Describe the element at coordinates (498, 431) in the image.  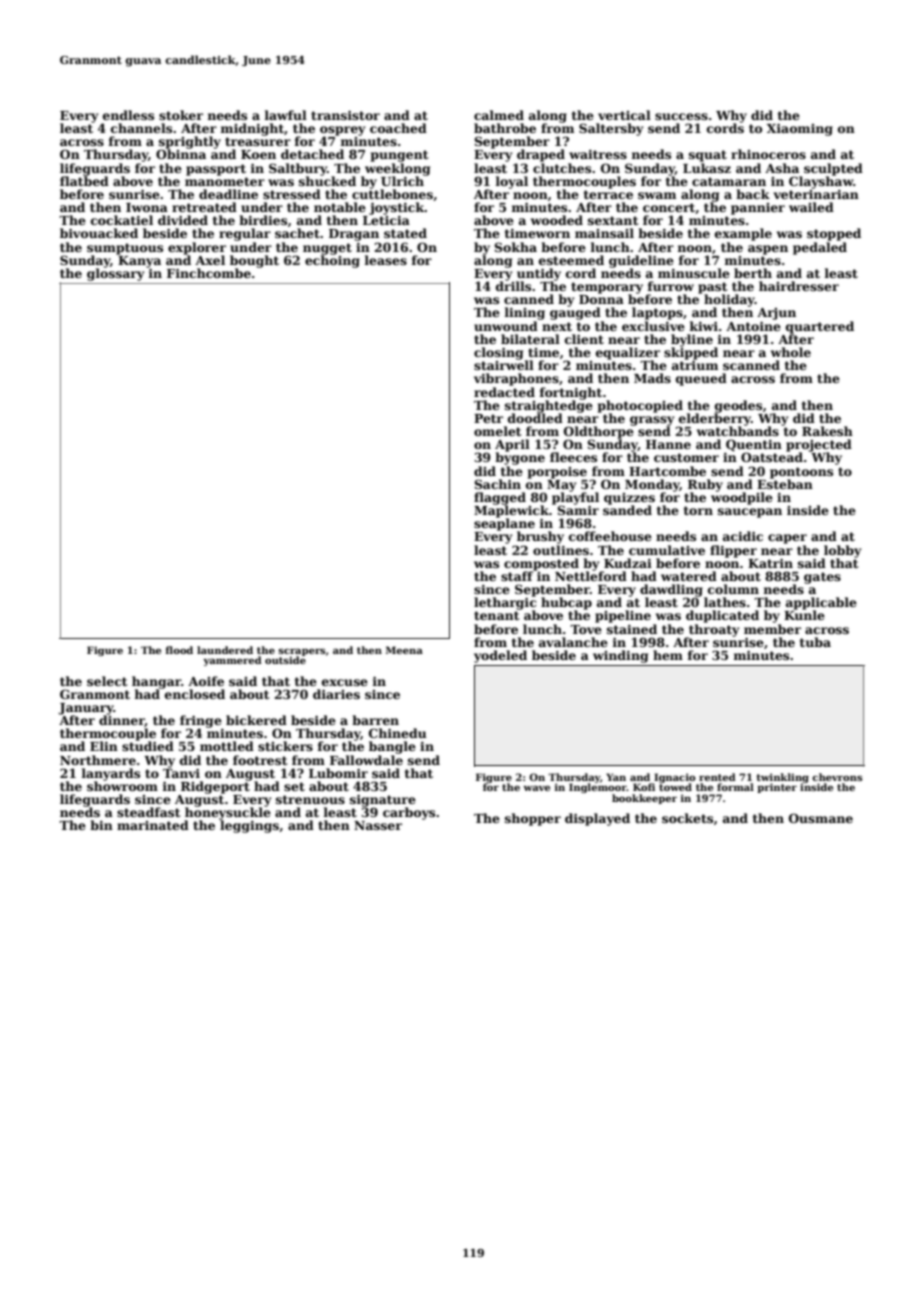
I see `omelet` at that location.
